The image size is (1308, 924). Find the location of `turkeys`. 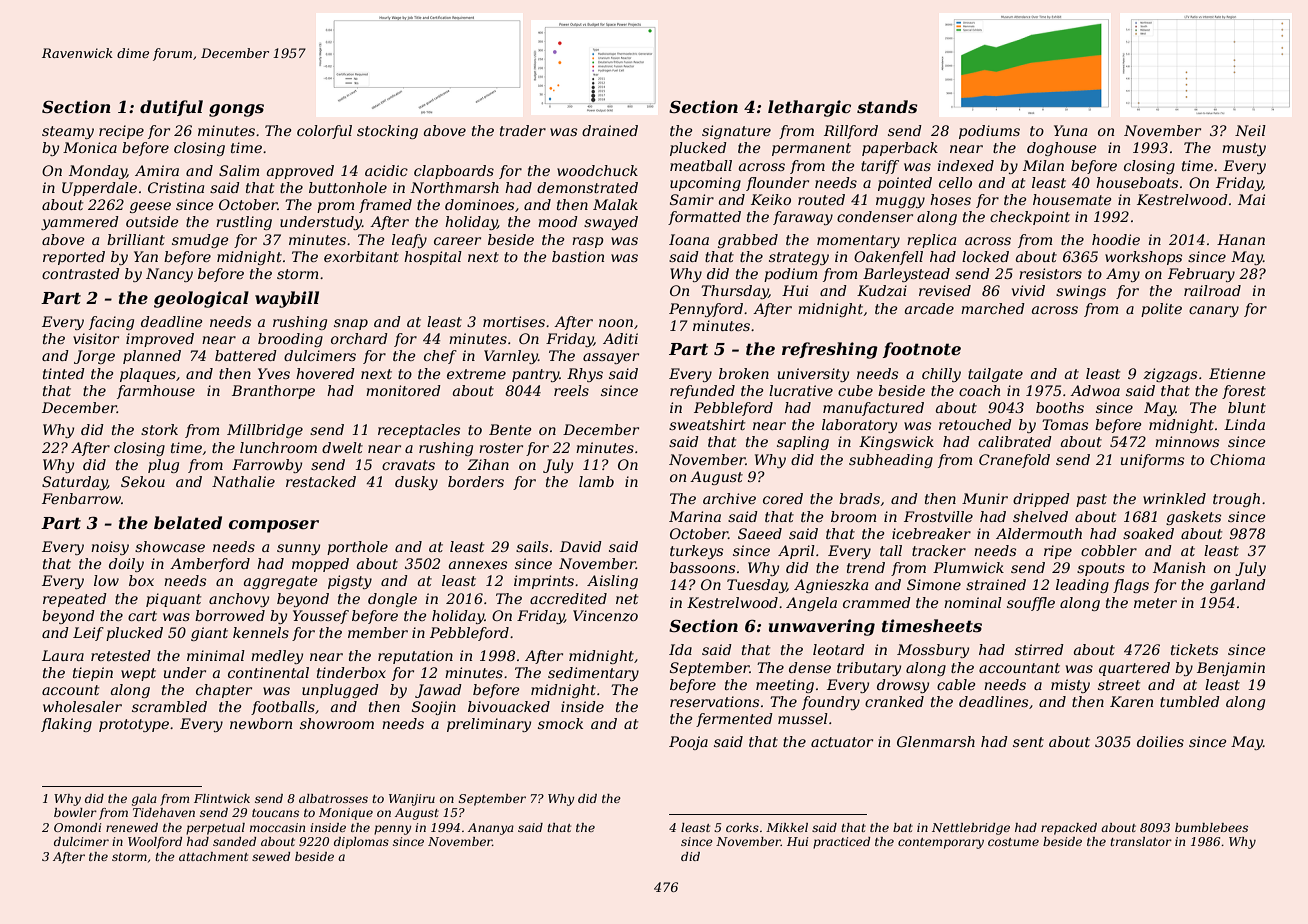

turkeys is located at coordinates (696, 552).
